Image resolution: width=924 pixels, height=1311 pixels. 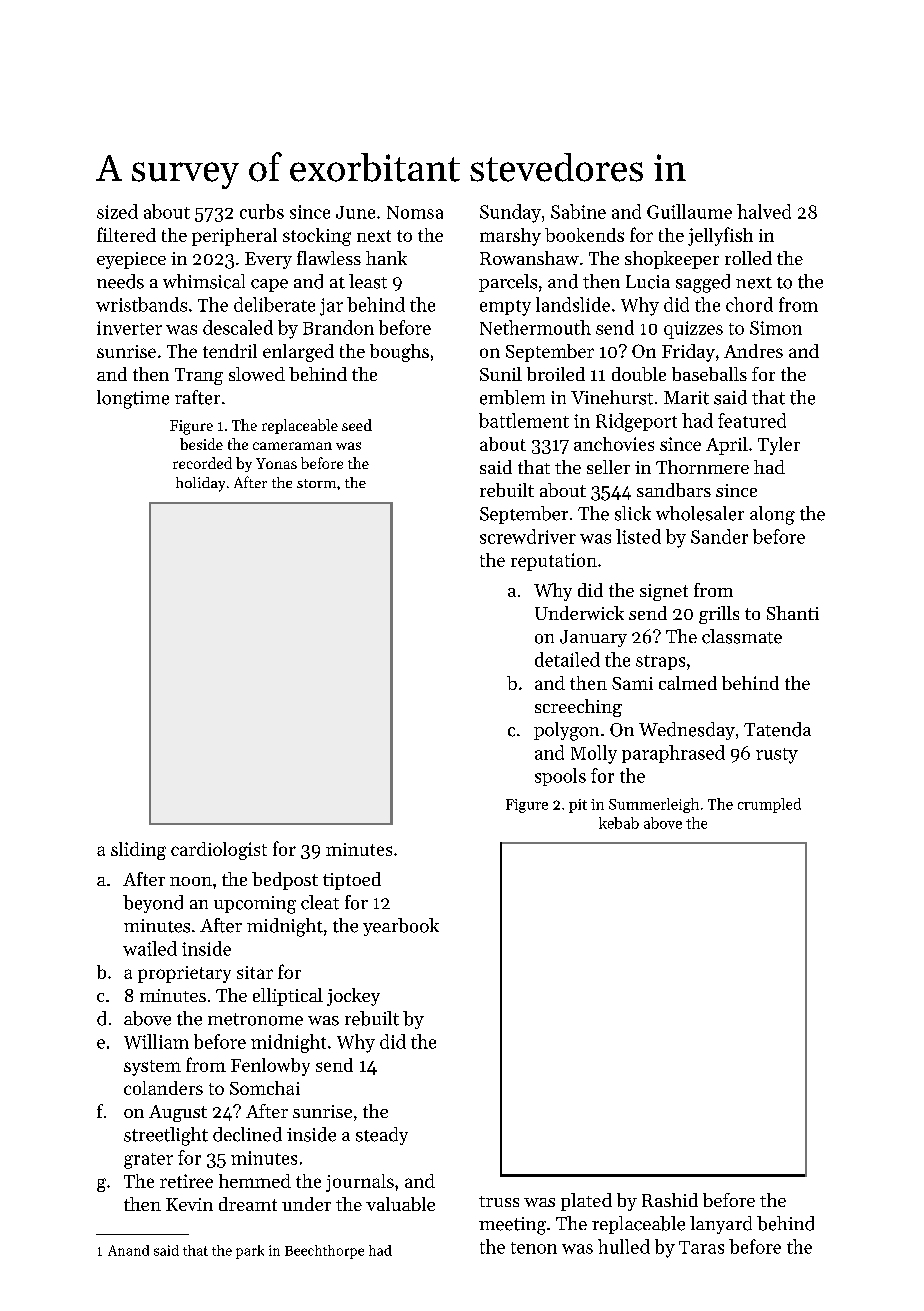 What do you see at coordinates (619, 823) in the screenshot?
I see `kebab` at bounding box center [619, 823].
